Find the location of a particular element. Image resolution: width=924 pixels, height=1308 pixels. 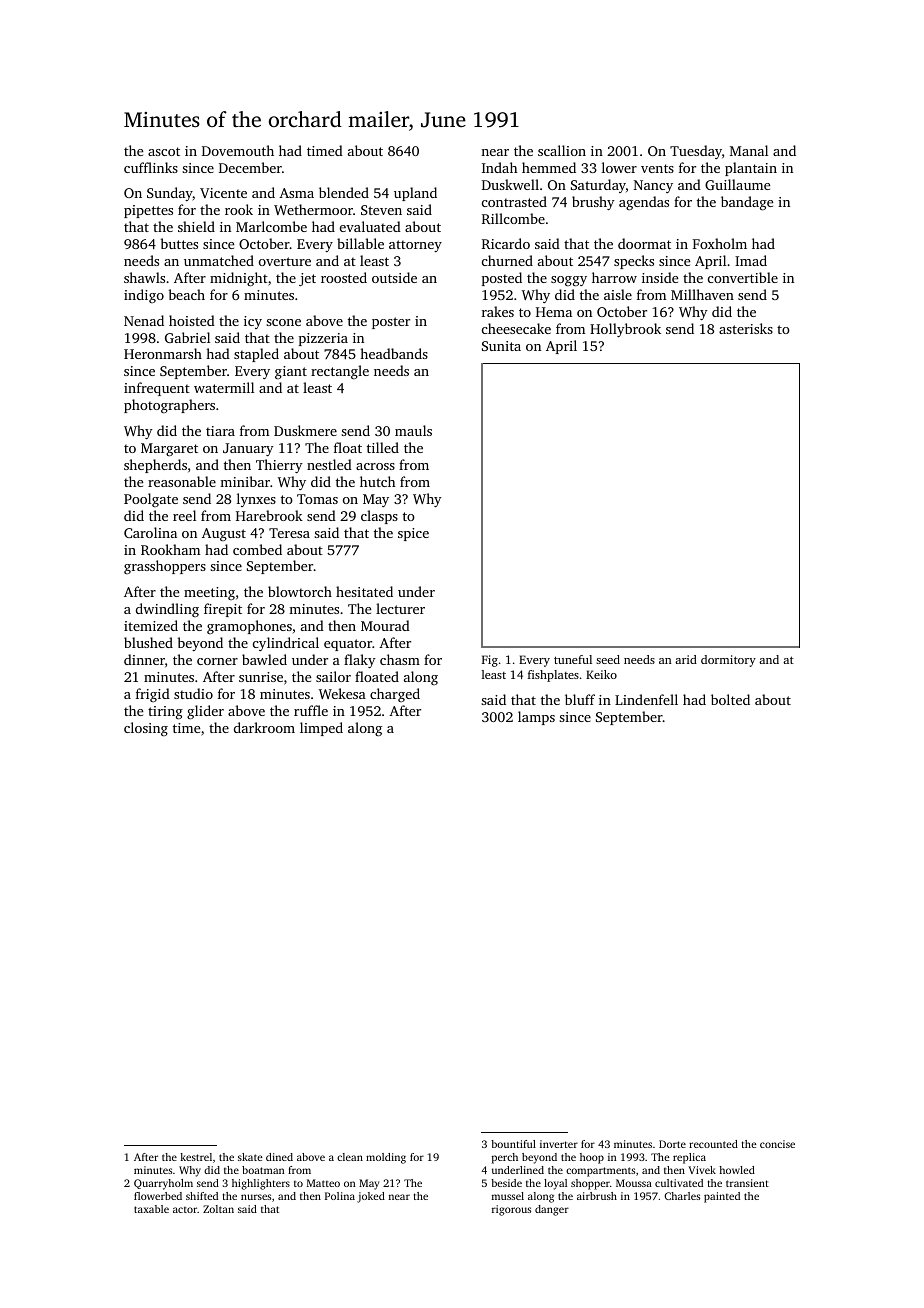

Lindenfell is located at coordinates (646, 699).
